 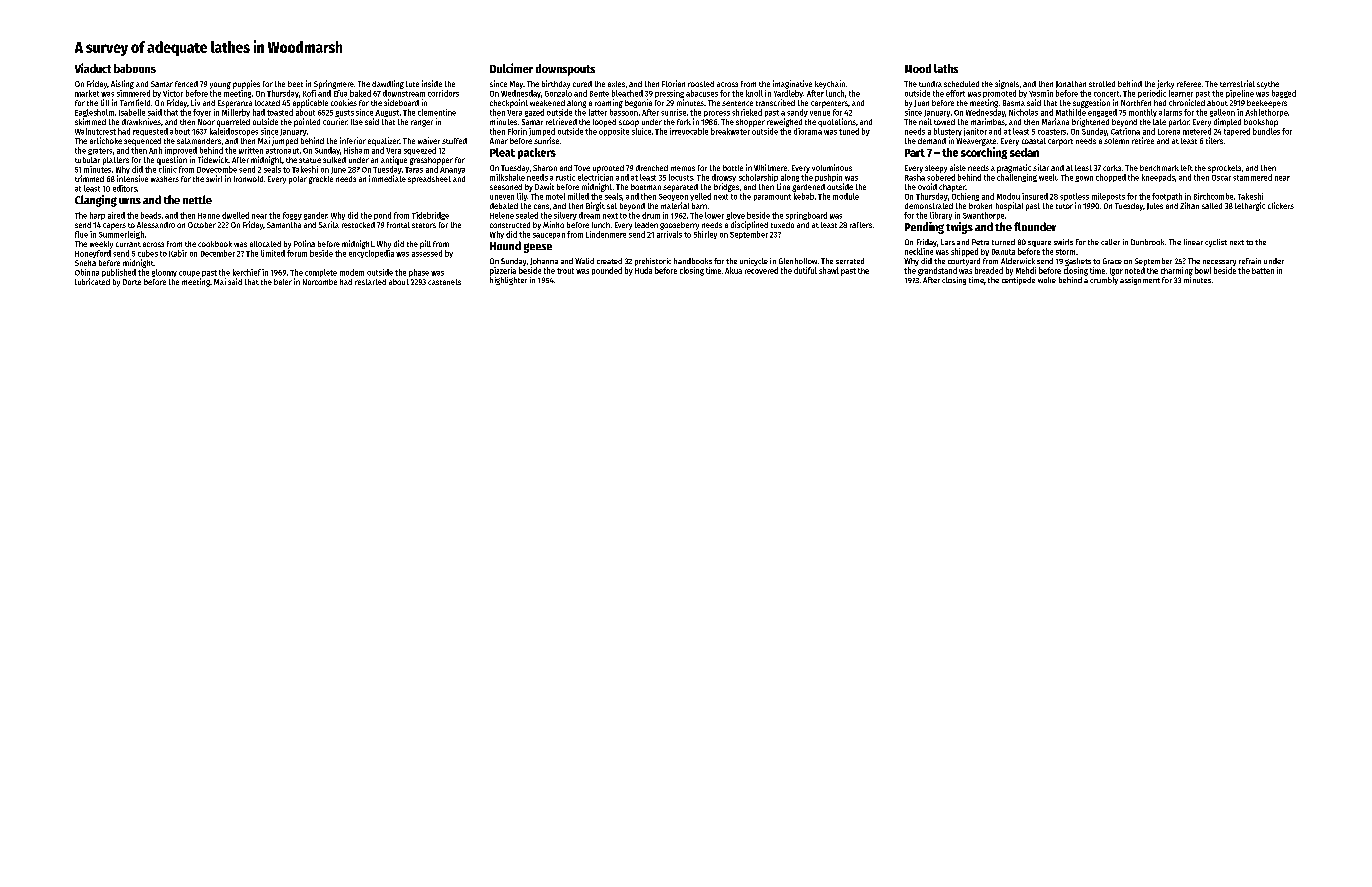 I want to click on packers, so click(x=537, y=153).
